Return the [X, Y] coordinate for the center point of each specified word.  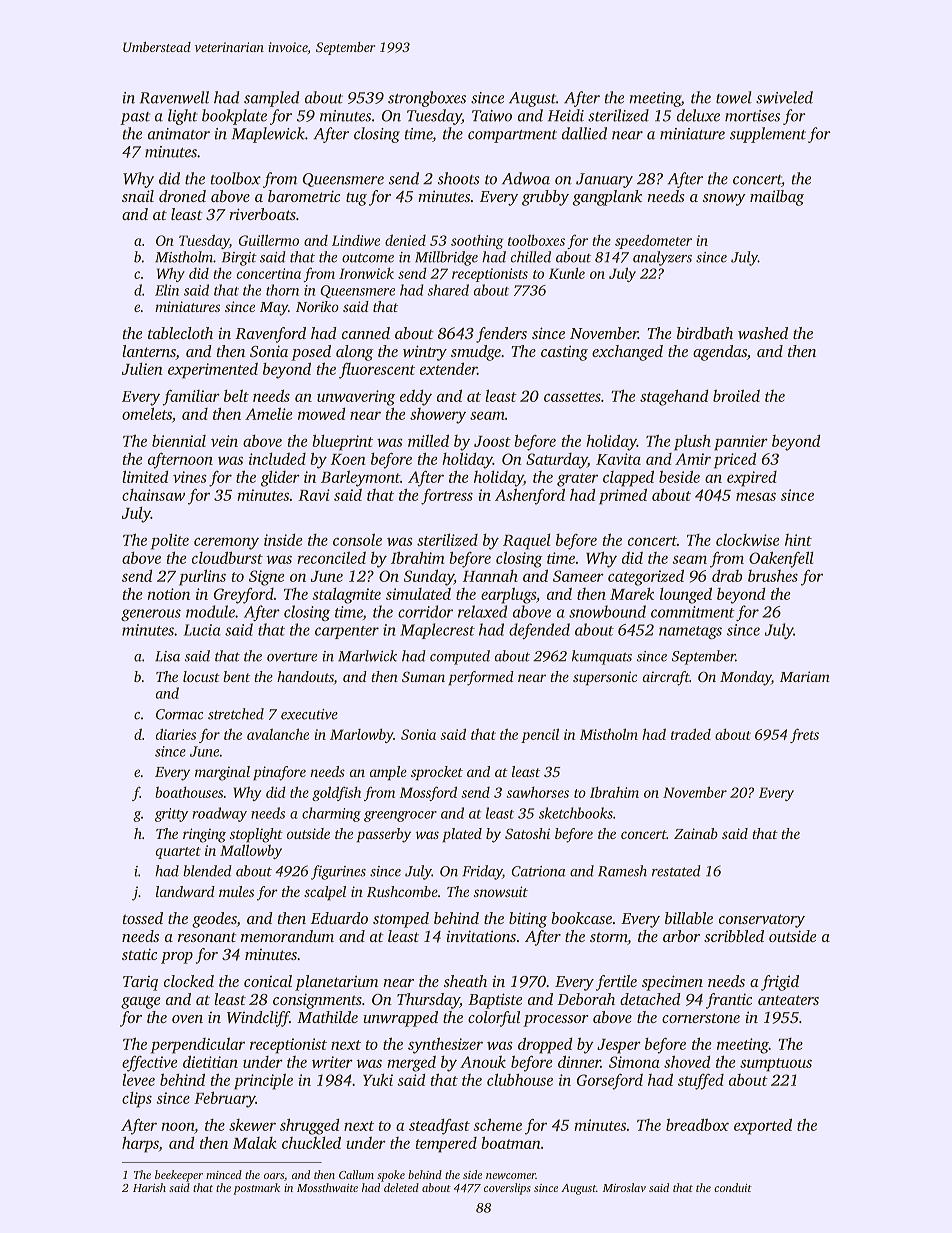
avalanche [278, 734]
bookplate [234, 117]
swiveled [784, 97]
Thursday [428, 1001]
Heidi [566, 115]
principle [263, 1081]
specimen [672, 983]
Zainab [696, 833]
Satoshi [527, 833]
